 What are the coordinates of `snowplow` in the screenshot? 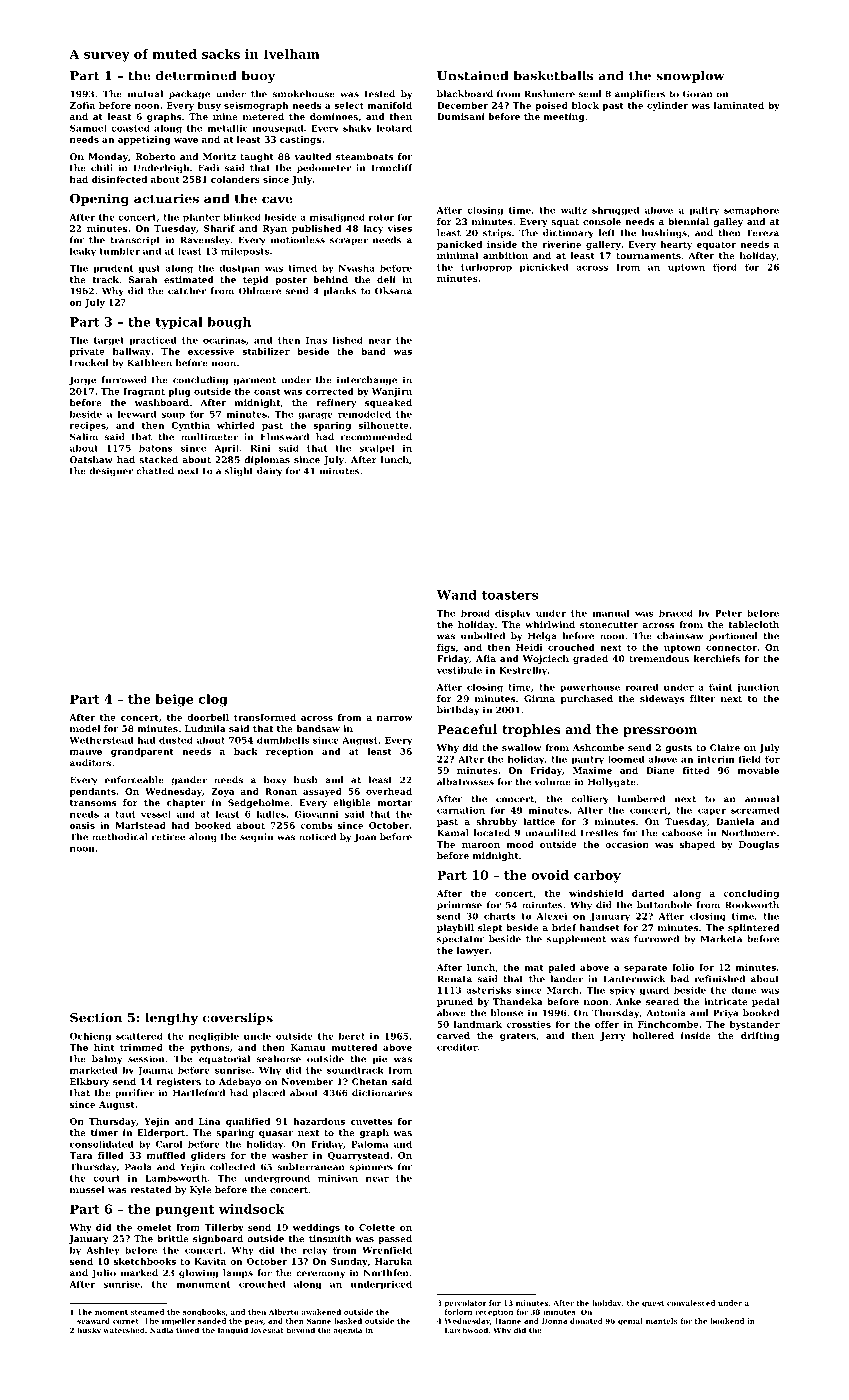 It's located at (690, 76).
